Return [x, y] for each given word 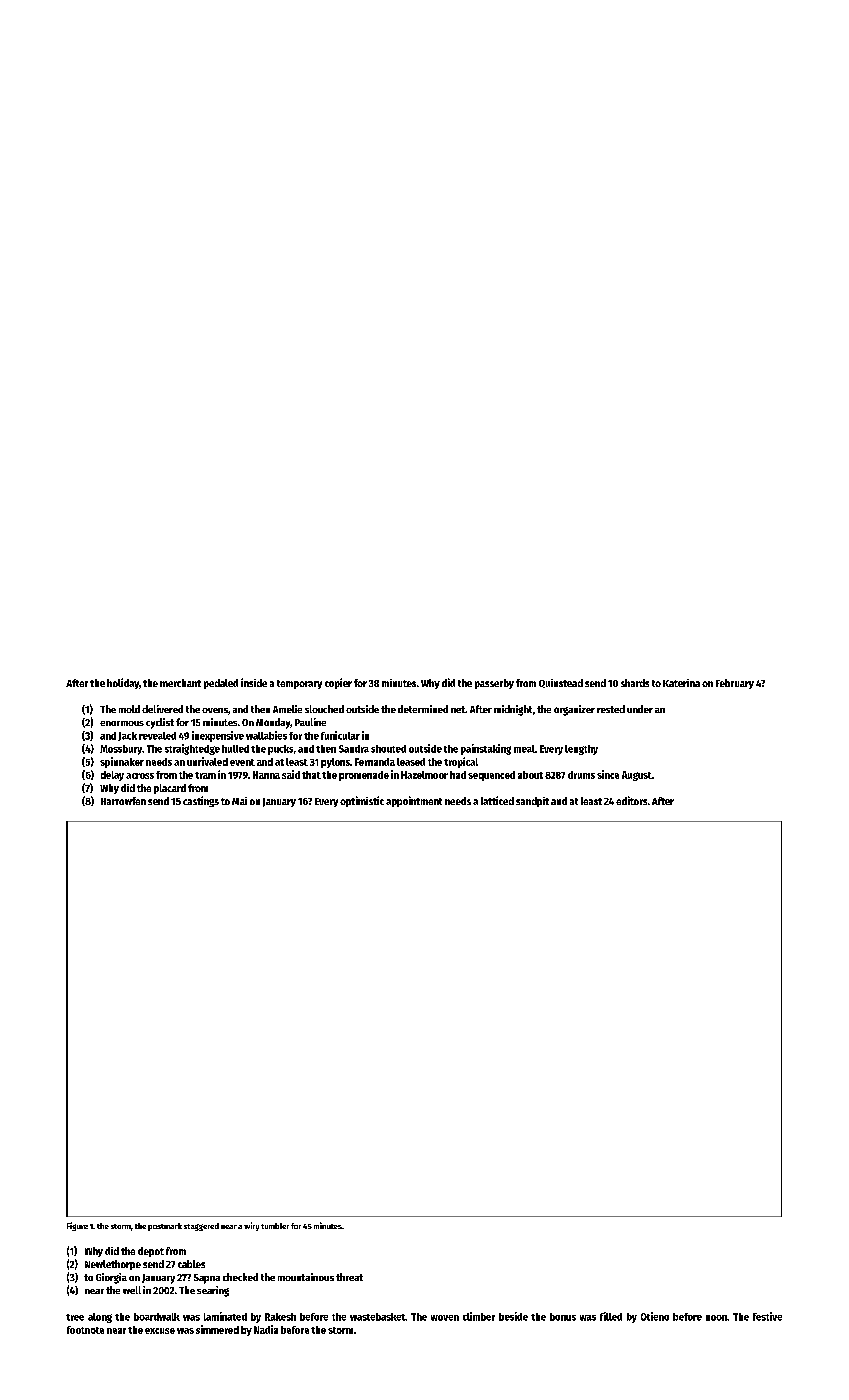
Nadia [266, 1329]
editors [631, 800]
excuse [160, 1331]
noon [716, 1318]
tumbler [275, 1226]
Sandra [354, 749]
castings [201, 801]
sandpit [532, 802]
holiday [123, 683]
